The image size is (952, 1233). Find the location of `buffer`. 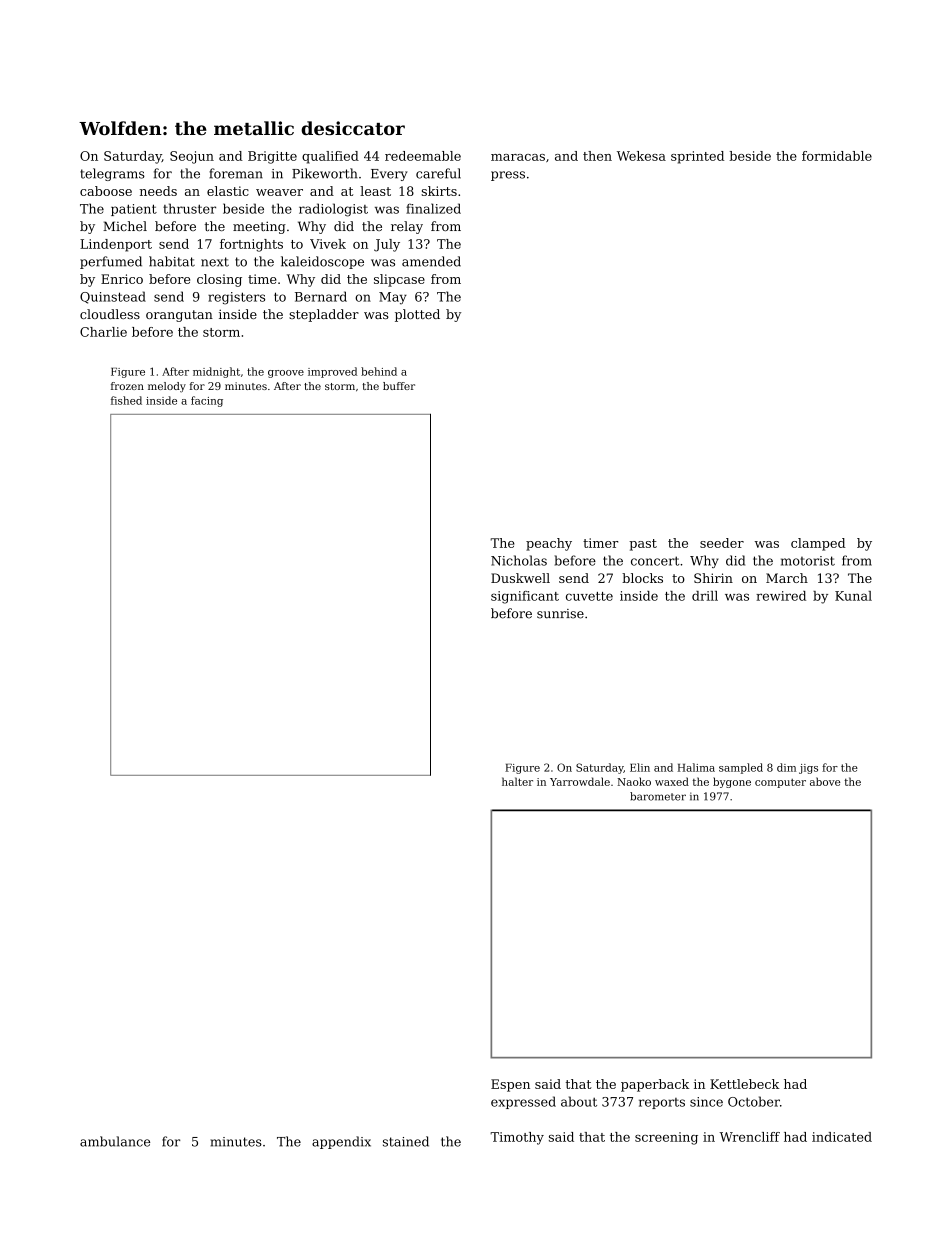

buffer is located at coordinates (399, 386).
